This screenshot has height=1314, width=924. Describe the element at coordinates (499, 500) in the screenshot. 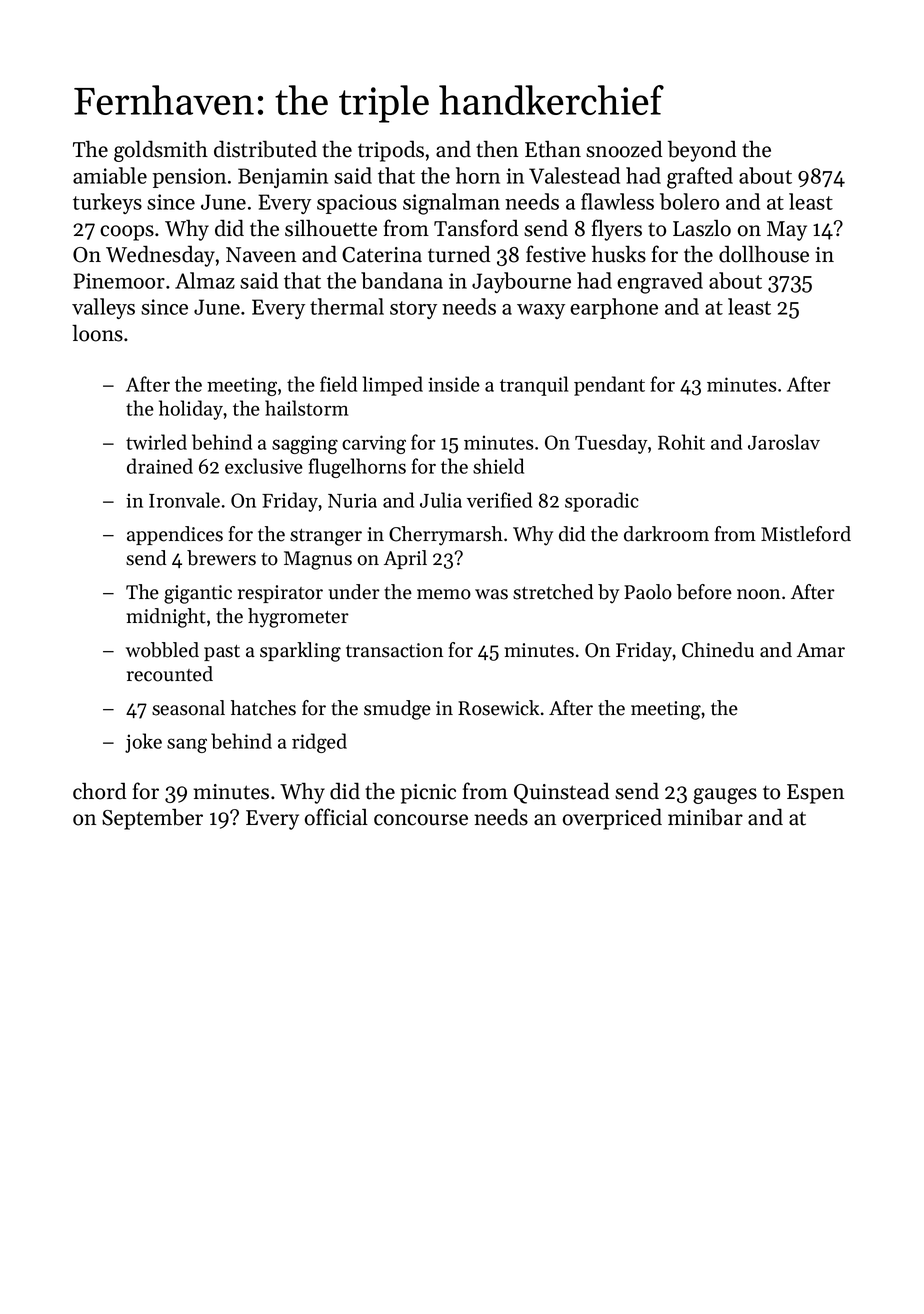

I see `verified` at that location.
